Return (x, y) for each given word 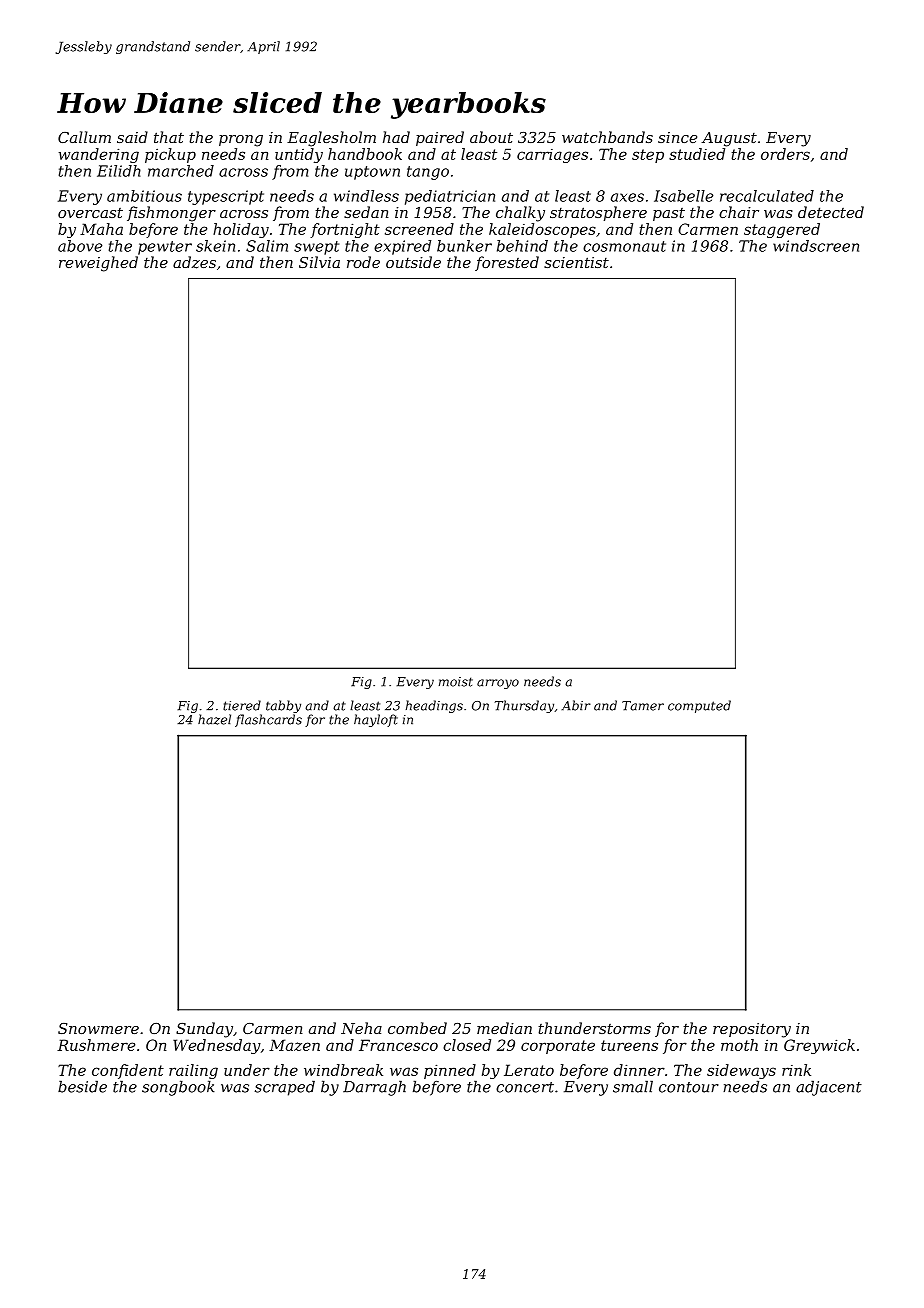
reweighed (98, 264)
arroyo (498, 684)
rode (363, 262)
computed (699, 706)
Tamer (643, 706)
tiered (242, 705)
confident (128, 1071)
